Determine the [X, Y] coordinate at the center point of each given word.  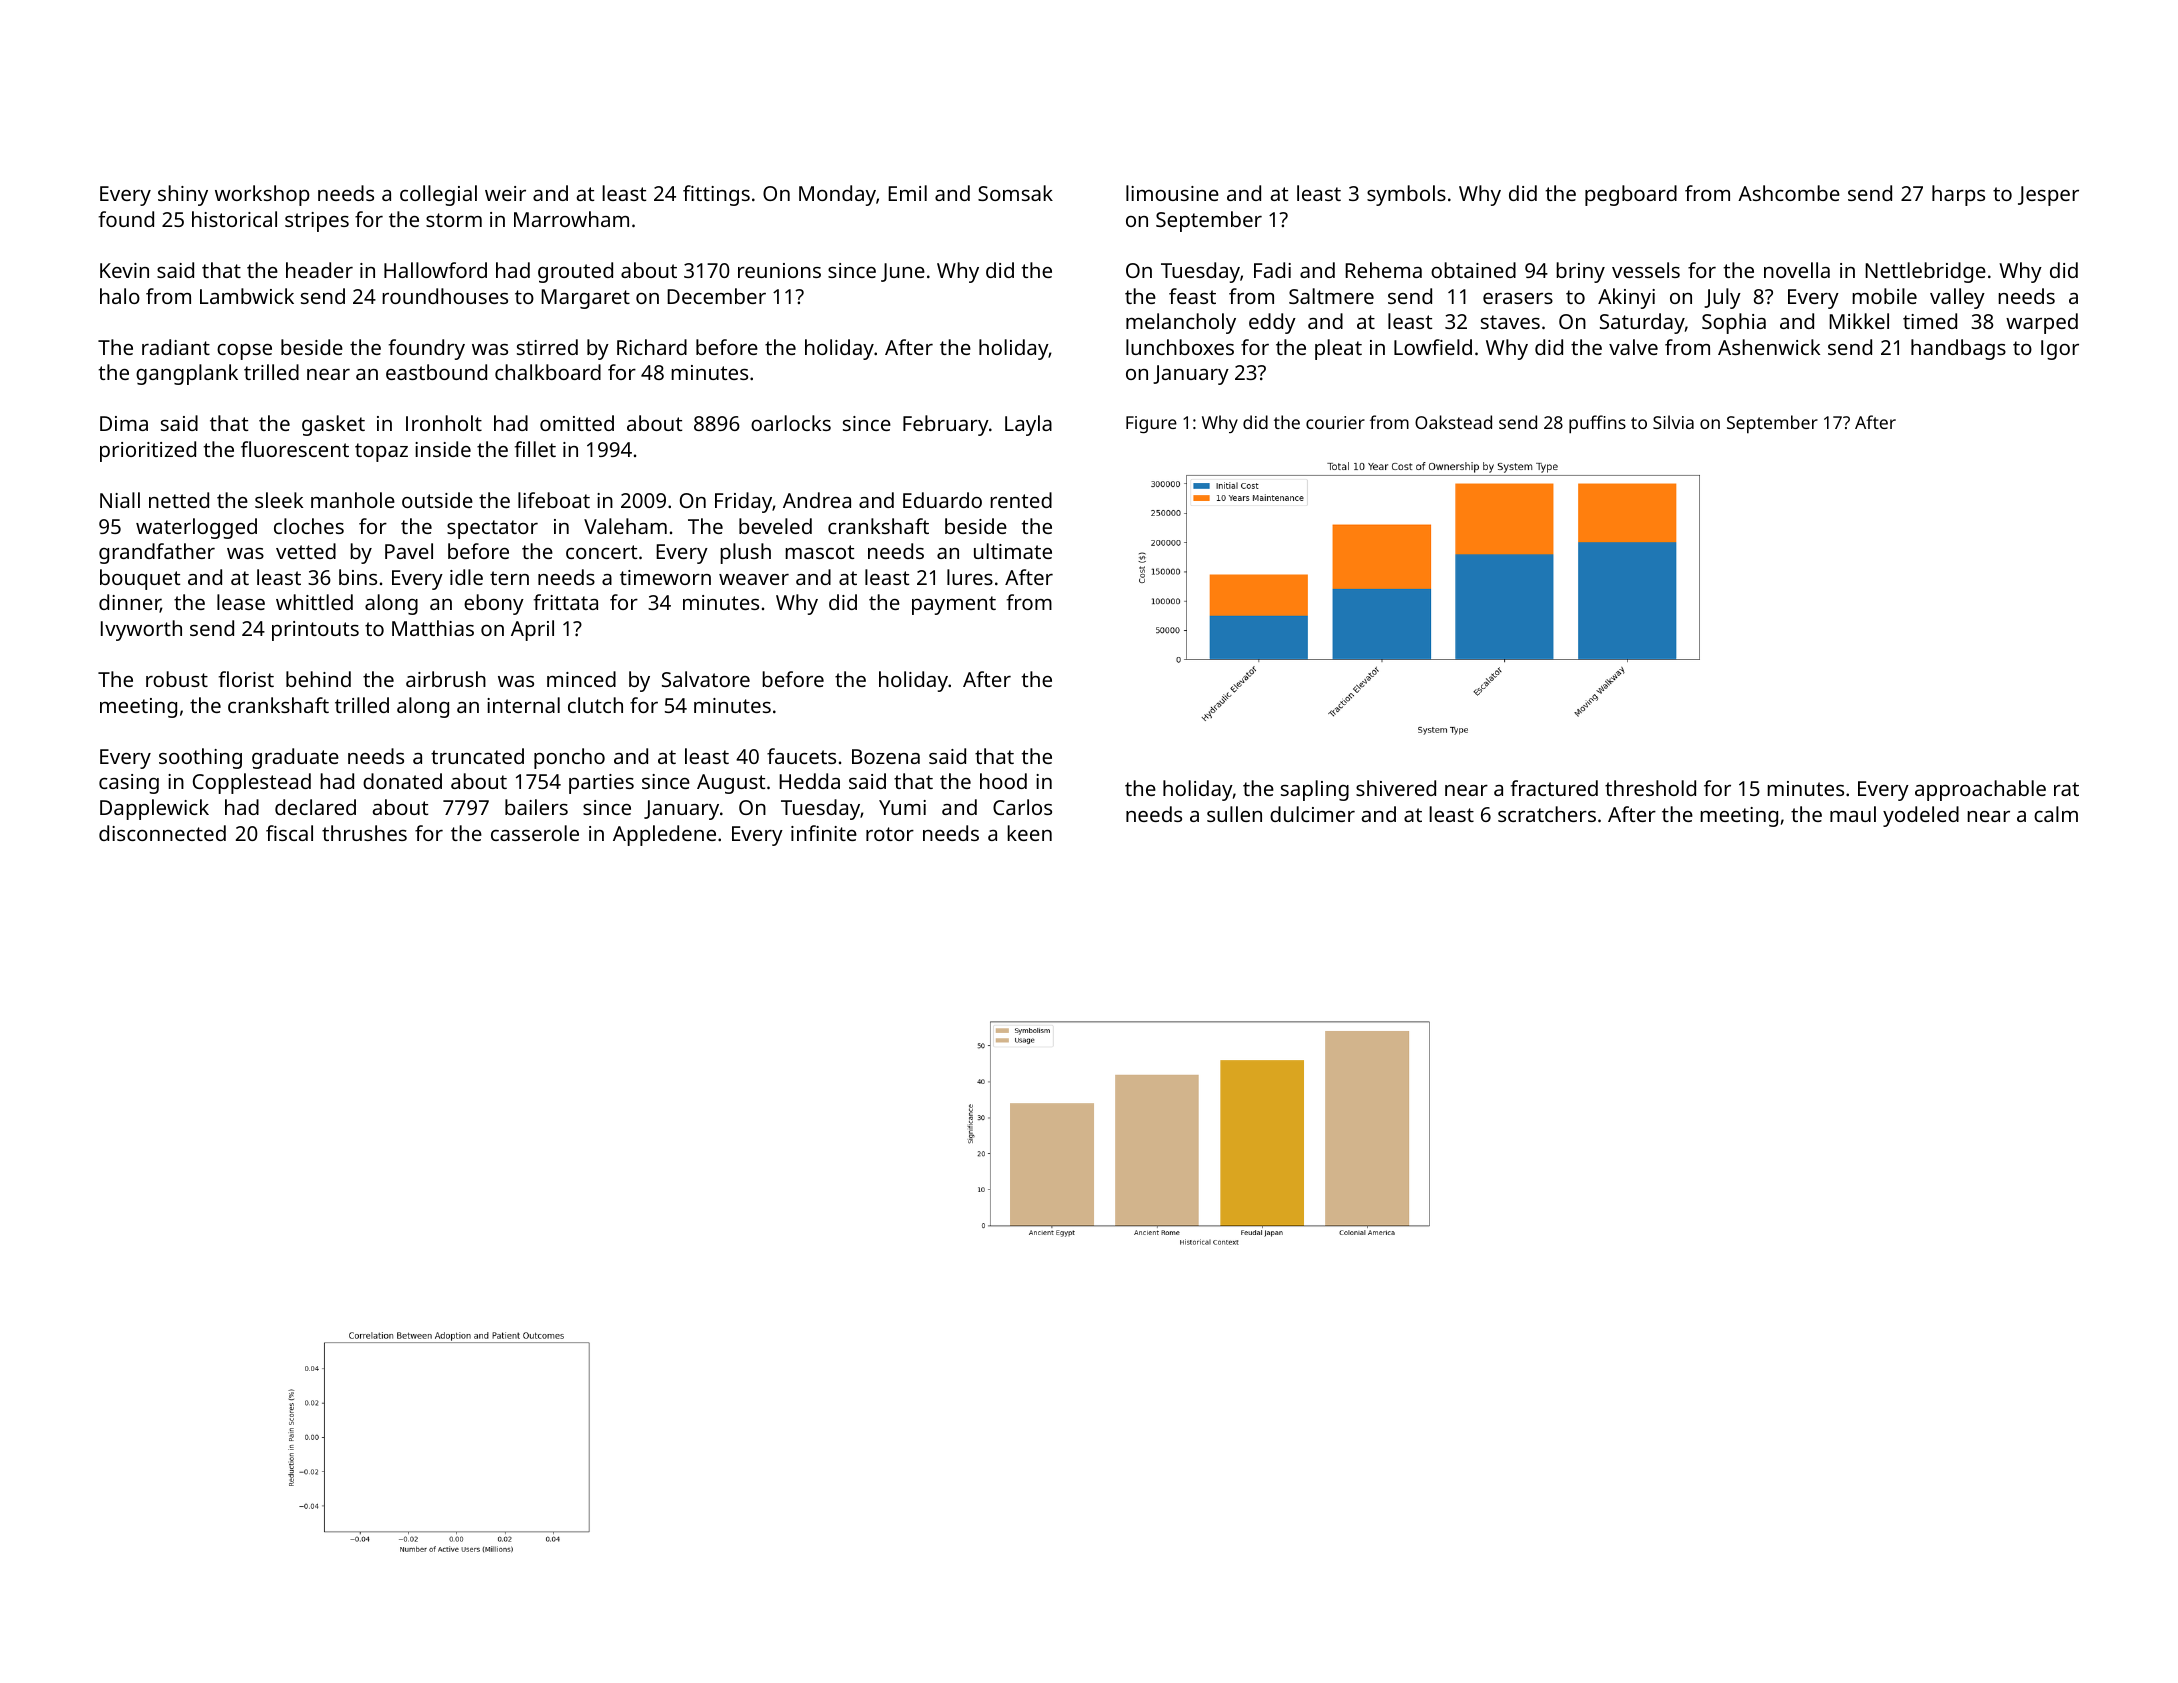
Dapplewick [154, 809]
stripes [317, 222]
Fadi [1272, 270]
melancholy [1181, 323]
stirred [547, 347]
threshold [1650, 788]
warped [2042, 323]
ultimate [1013, 551]
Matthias [433, 628]
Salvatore [706, 679]
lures [970, 577]
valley [1957, 298]
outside [437, 500]
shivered [1396, 788]
